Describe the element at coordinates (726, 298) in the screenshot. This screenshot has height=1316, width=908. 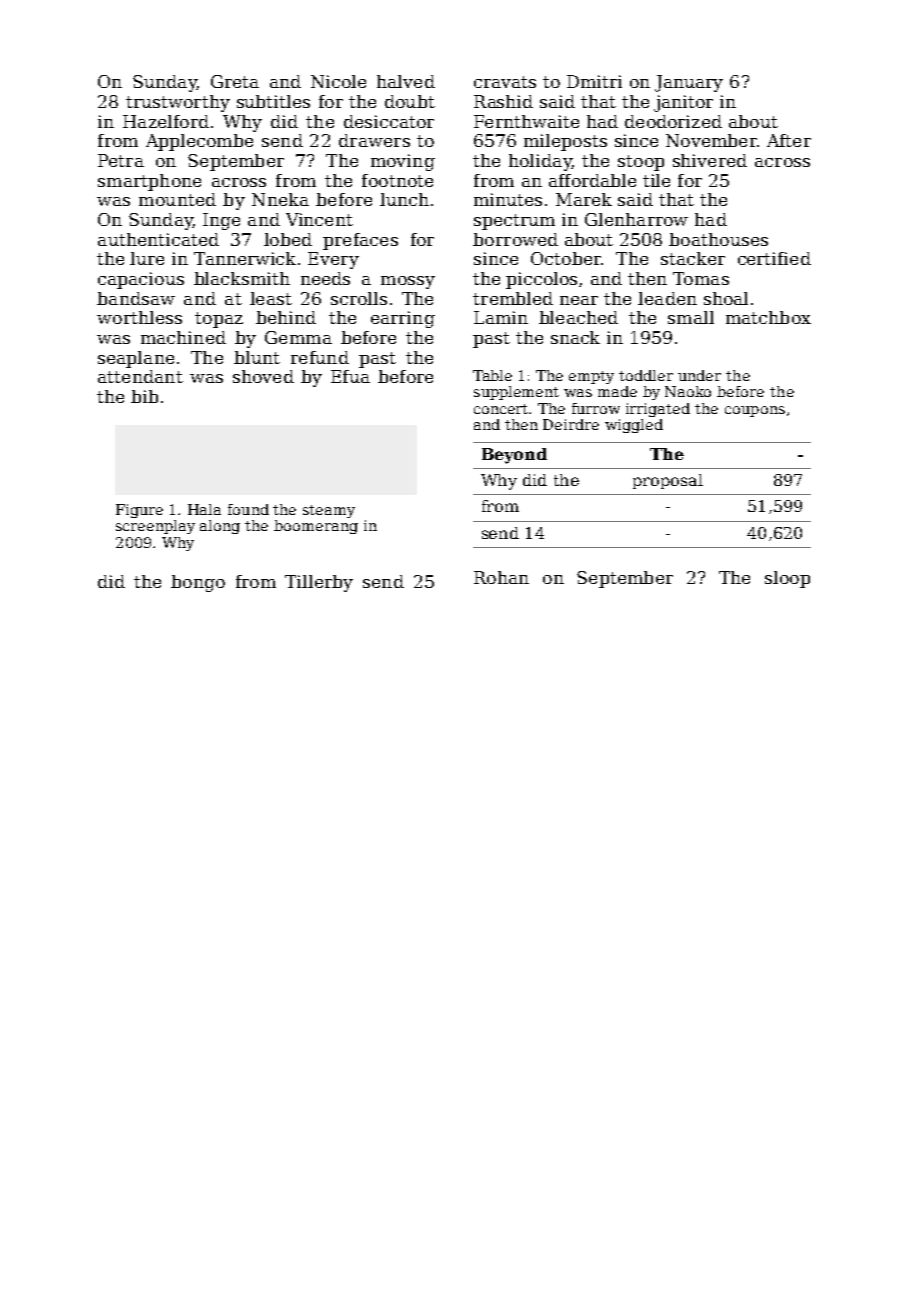
I see `shoal` at that location.
